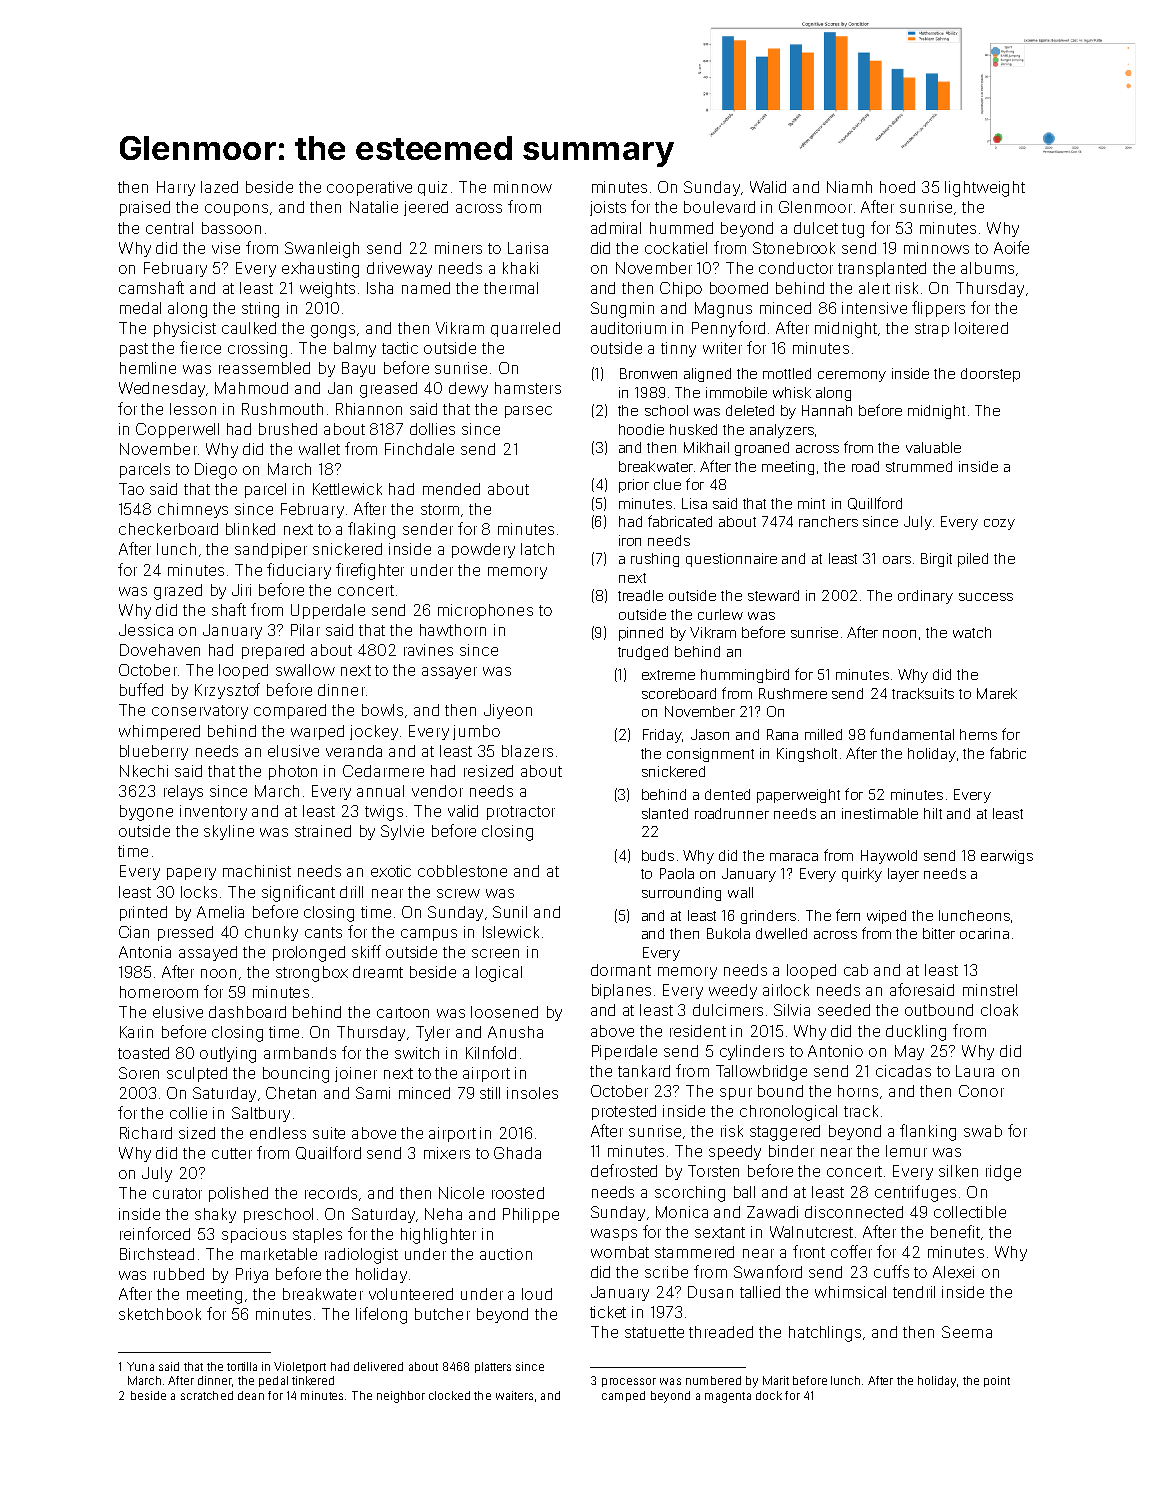 The width and height of the screenshot is (1154, 1493). What do you see at coordinates (148, 368) in the screenshot?
I see `hemline` at bounding box center [148, 368].
